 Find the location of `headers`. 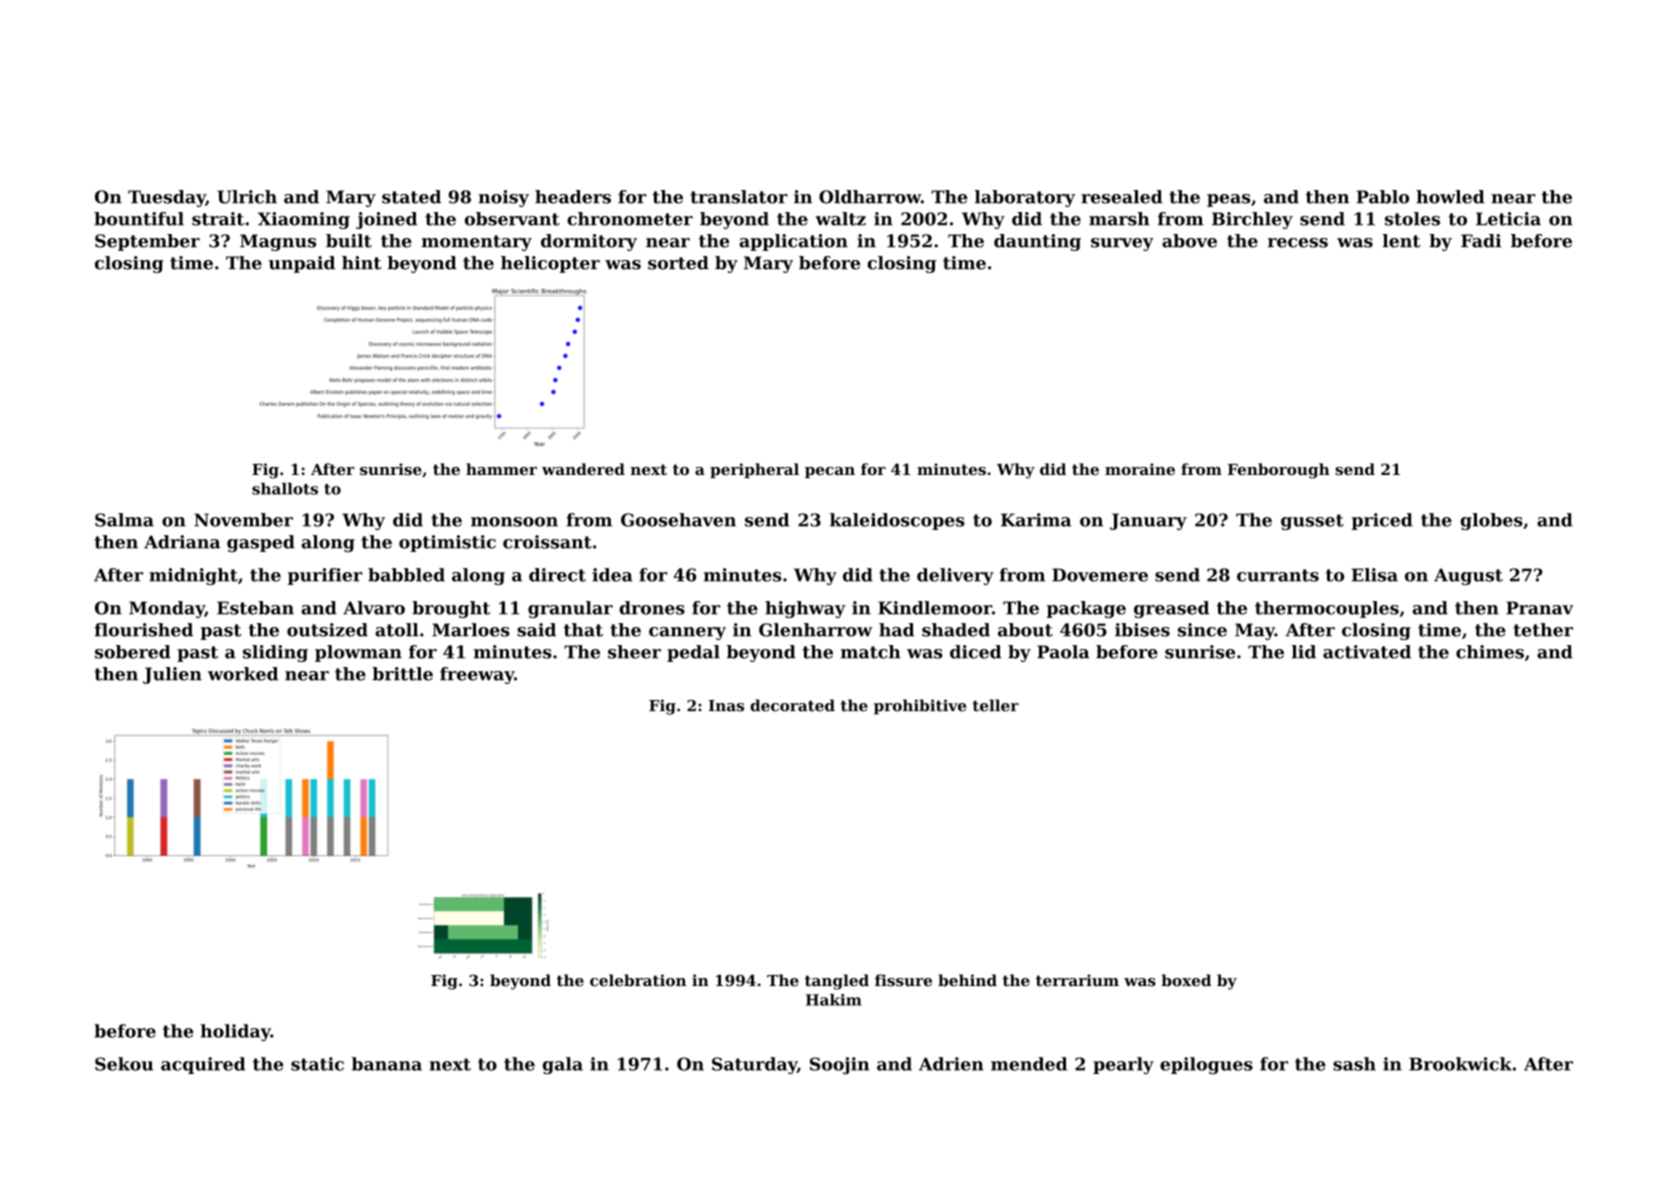

headers is located at coordinates (573, 197).
